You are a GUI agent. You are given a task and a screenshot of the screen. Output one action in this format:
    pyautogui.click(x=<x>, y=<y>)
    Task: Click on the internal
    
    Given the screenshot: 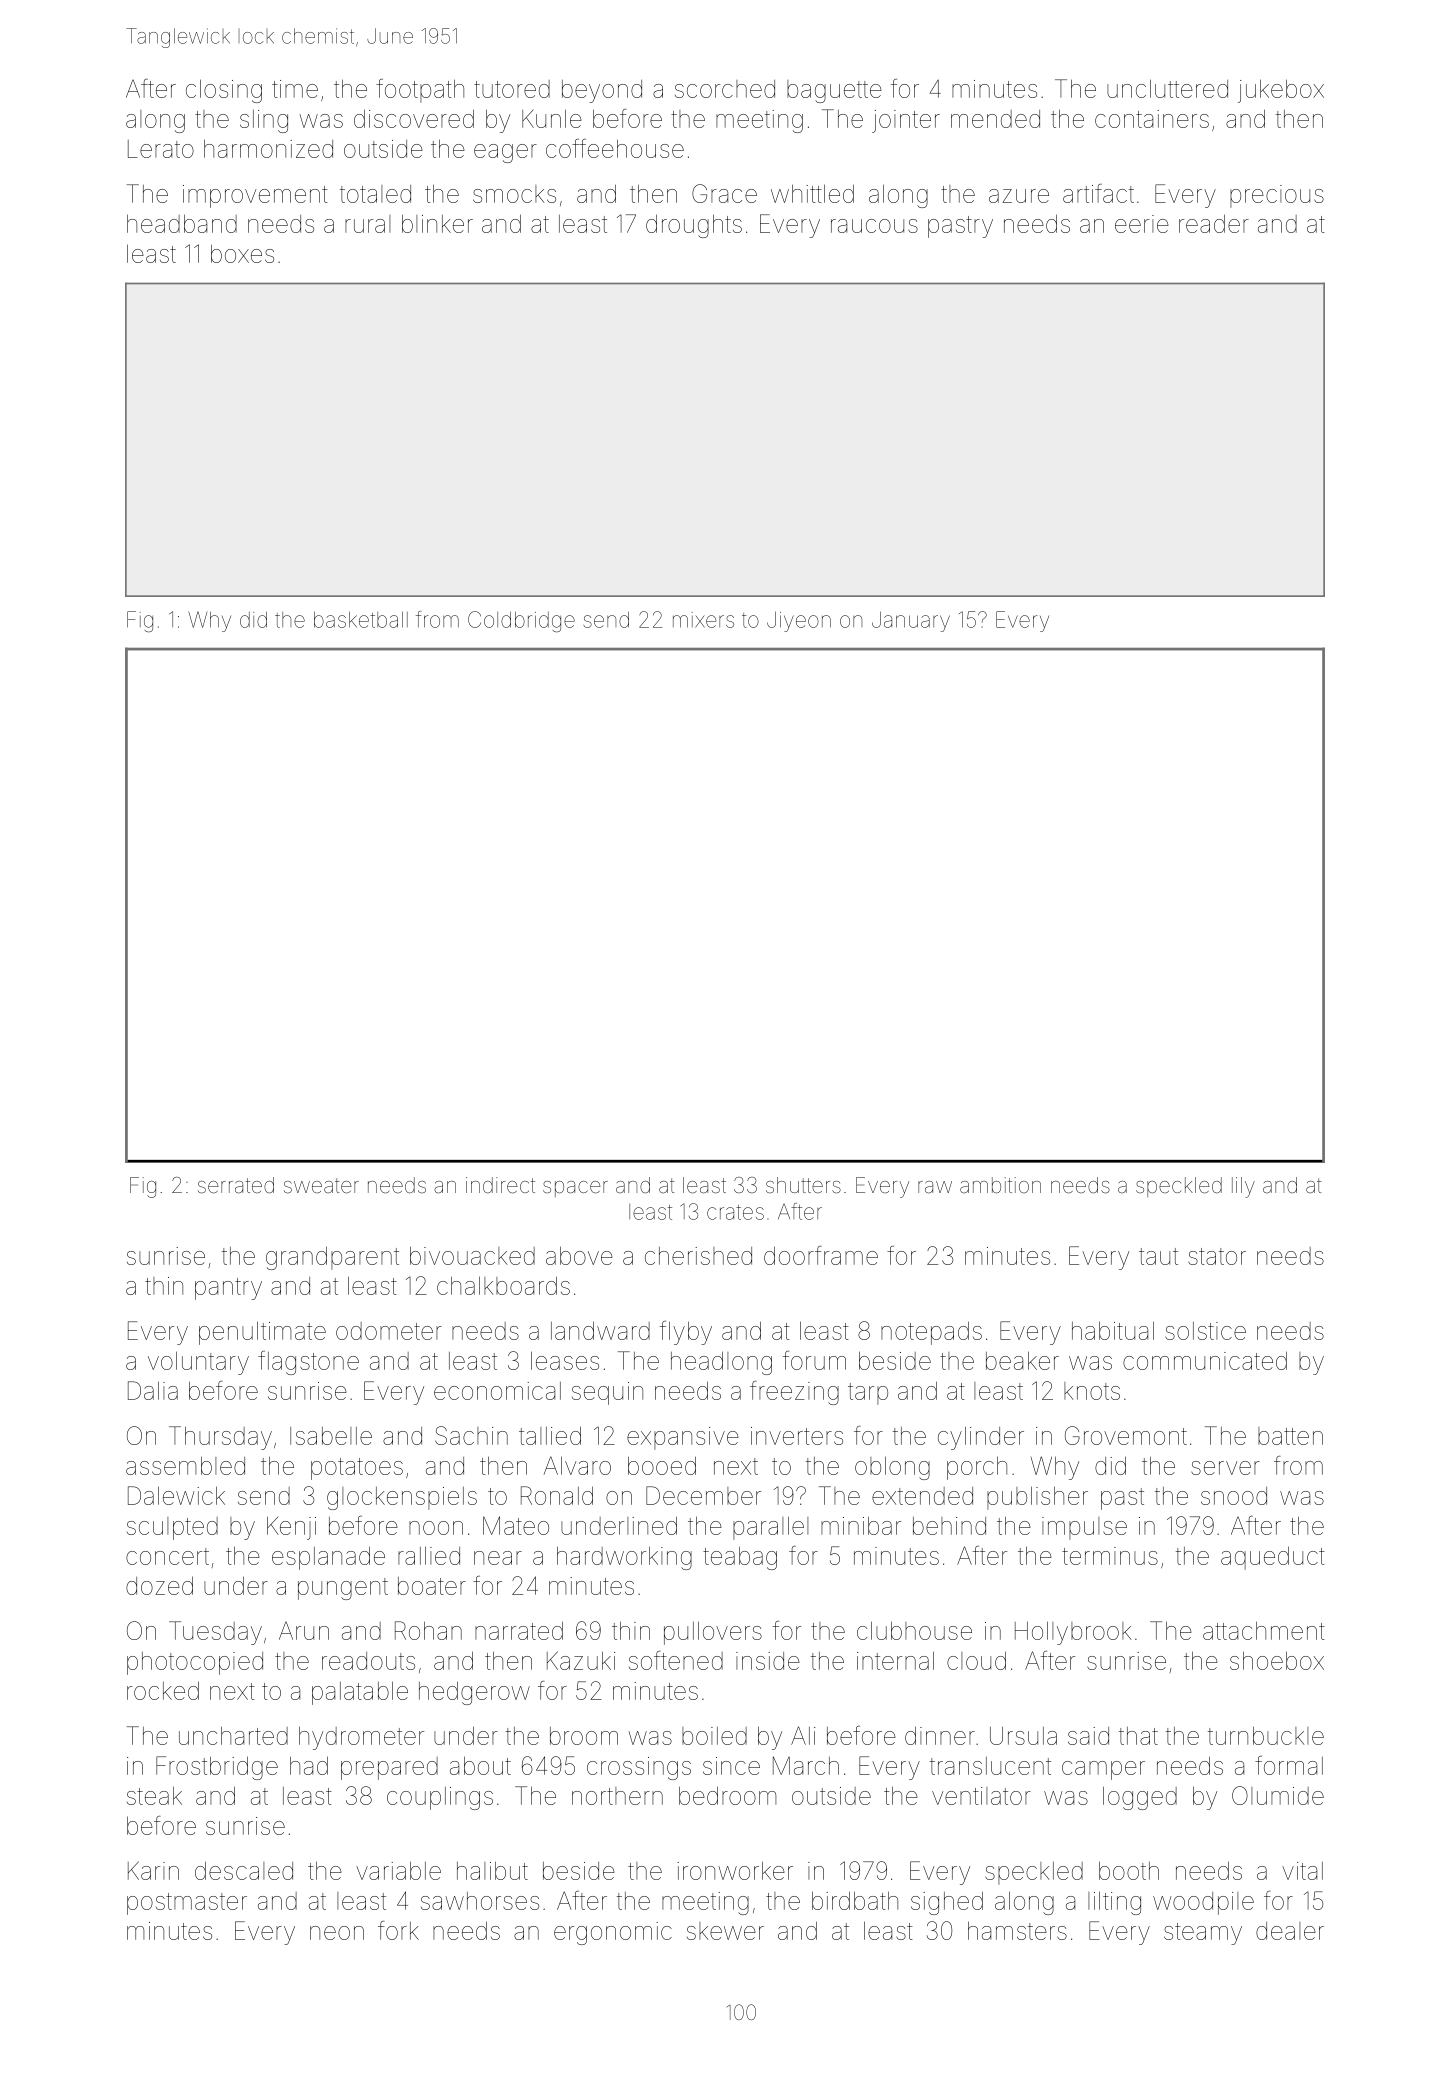 What is the action you would take?
    pyautogui.click(x=895, y=1661)
